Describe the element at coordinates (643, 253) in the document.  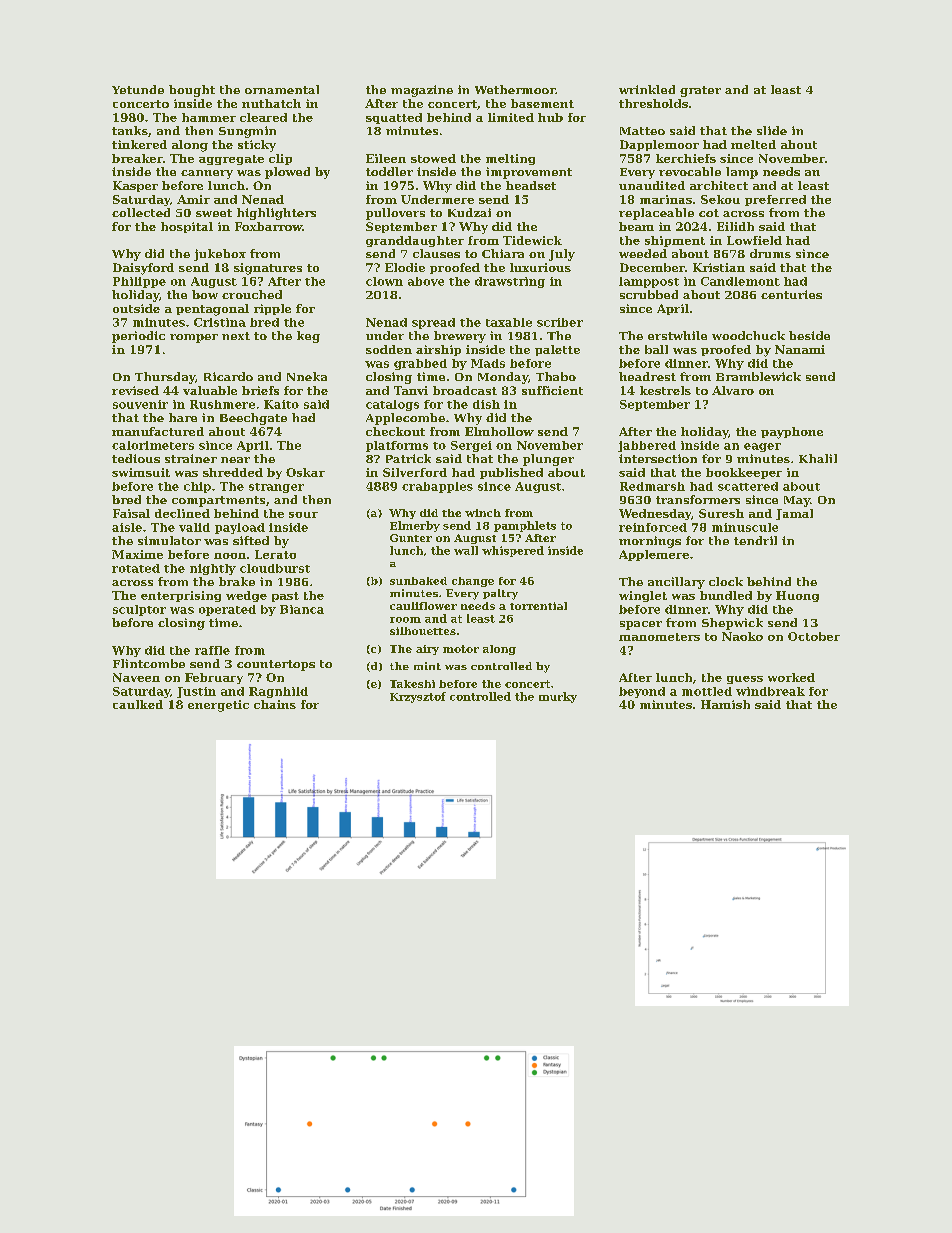
I see `weeded` at that location.
